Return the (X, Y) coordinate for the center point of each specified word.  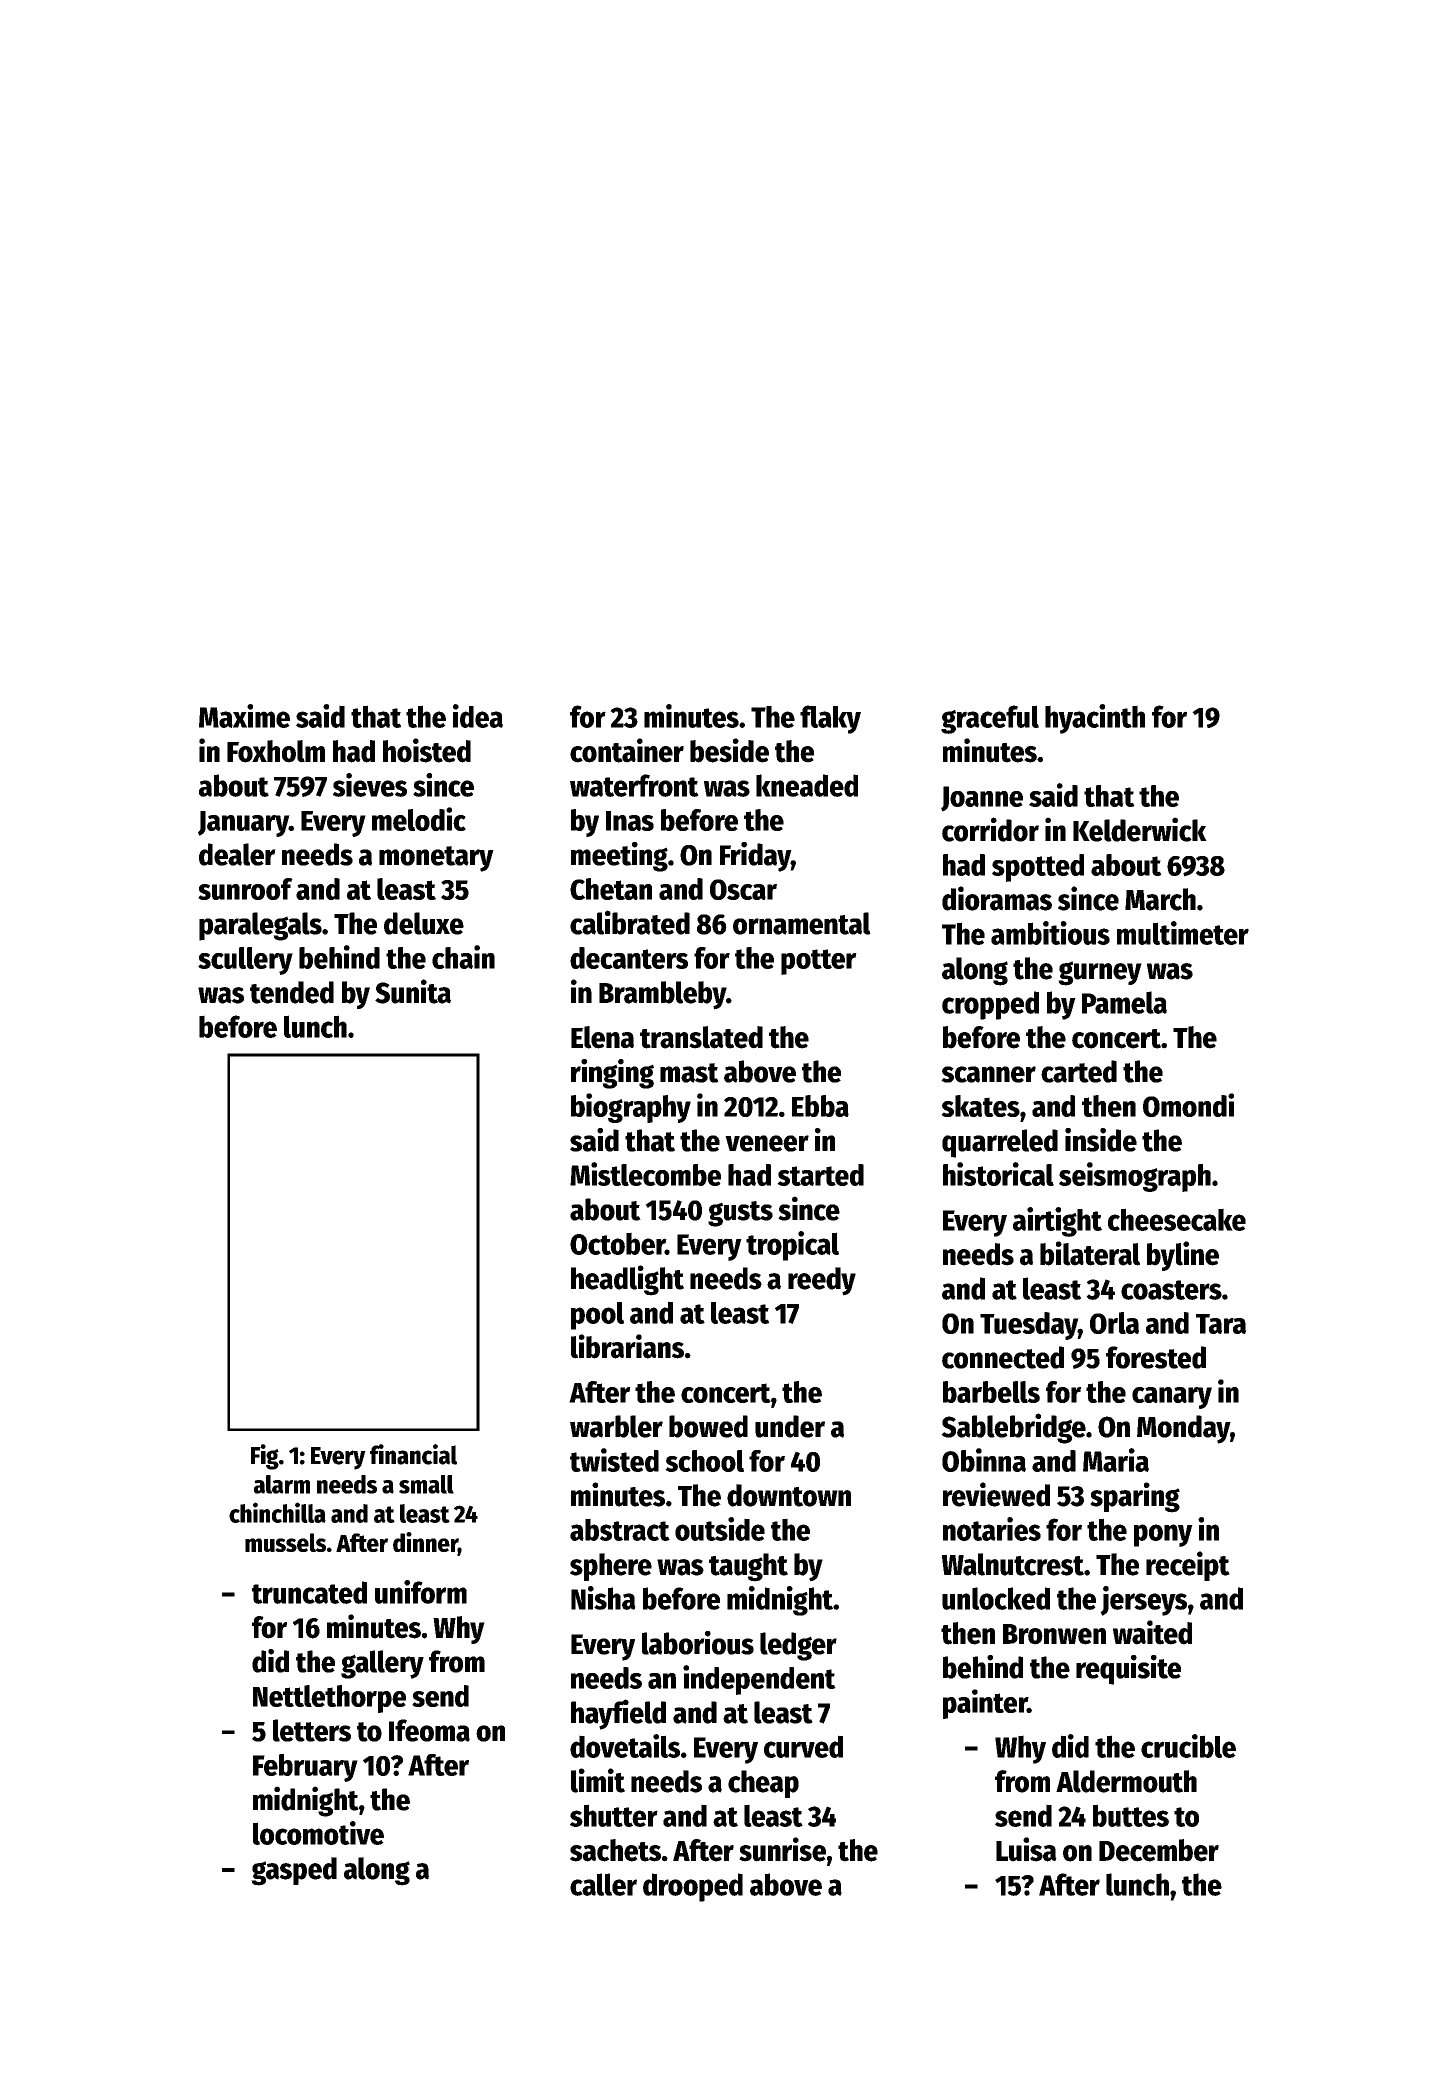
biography (631, 1108)
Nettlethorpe (329, 1699)
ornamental (802, 923)
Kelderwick (1140, 829)
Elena (602, 1037)
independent (759, 1680)
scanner (988, 1074)
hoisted (427, 750)
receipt (1188, 1566)
